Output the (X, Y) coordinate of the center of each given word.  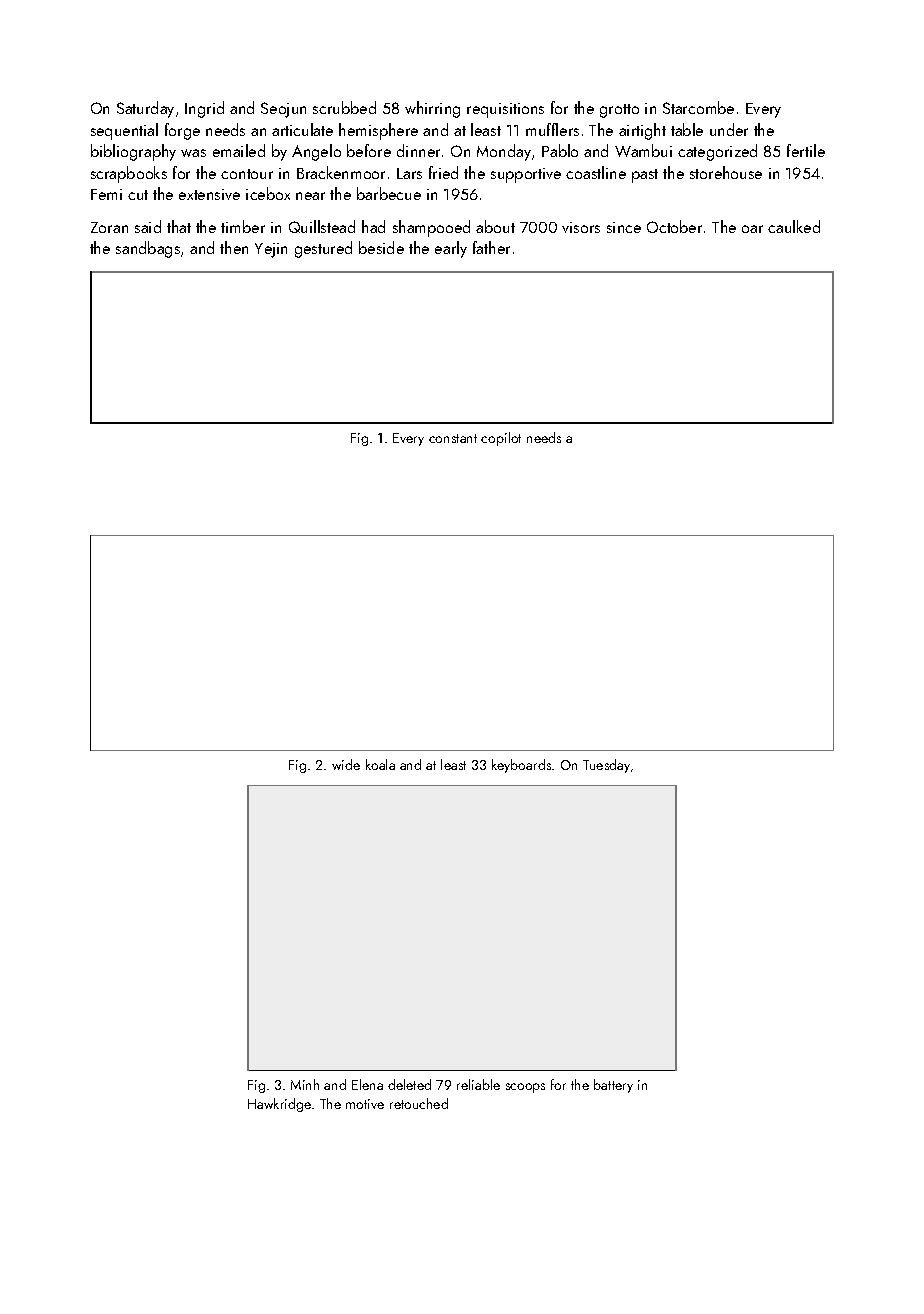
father (491, 247)
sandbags (148, 249)
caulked (794, 226)
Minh (305, 1084)
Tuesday (606, 766)
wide (346, 764)
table (687, 129)
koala (380, 764)
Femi (106, 194)
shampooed (431, 228)
